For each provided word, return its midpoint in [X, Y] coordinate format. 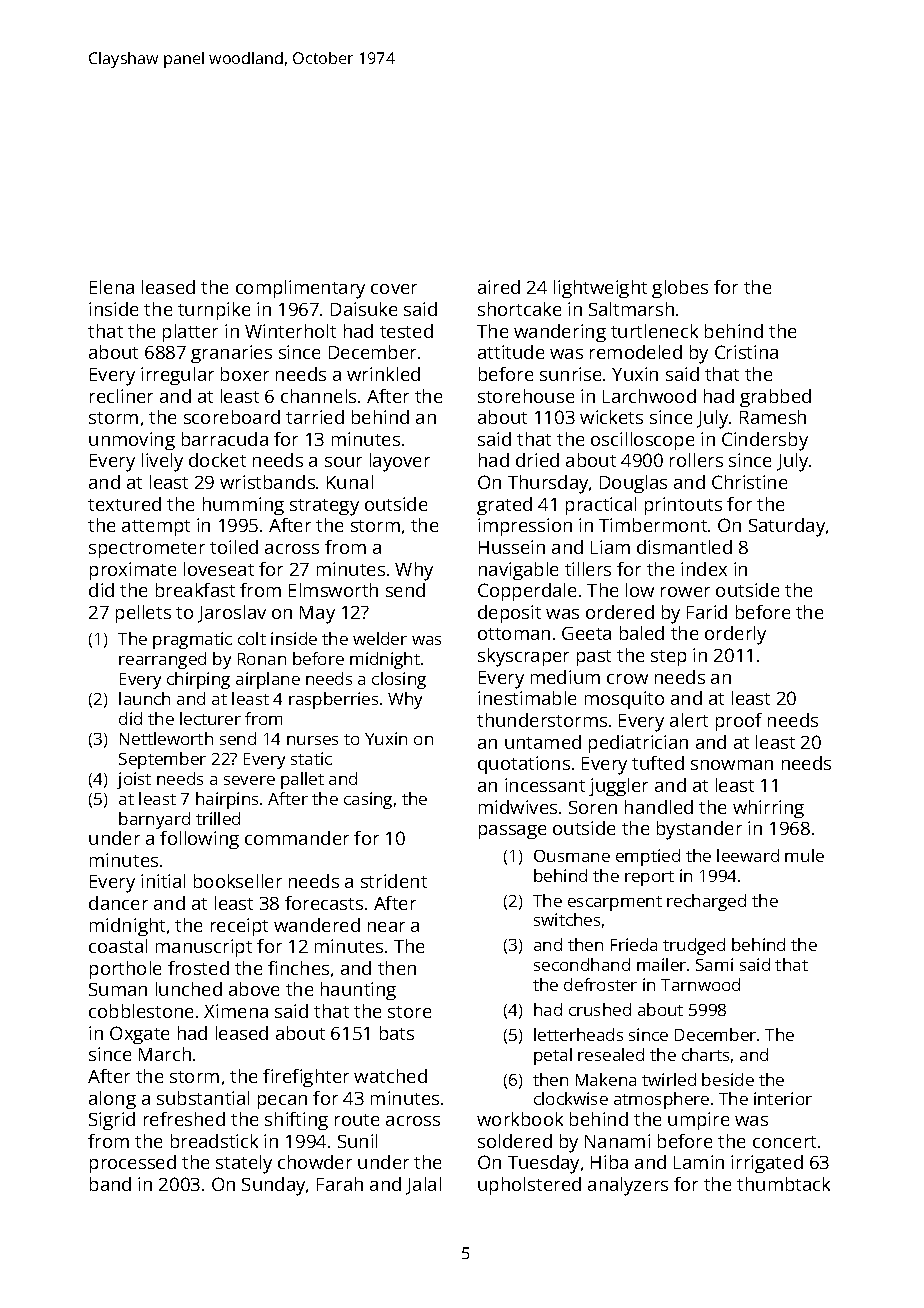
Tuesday [543, 1164]
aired [499, 287]
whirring [768, 809]
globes [680, 289]
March [165, 1054]
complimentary [300, 289]
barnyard [154, 820]
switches [567, 919]
